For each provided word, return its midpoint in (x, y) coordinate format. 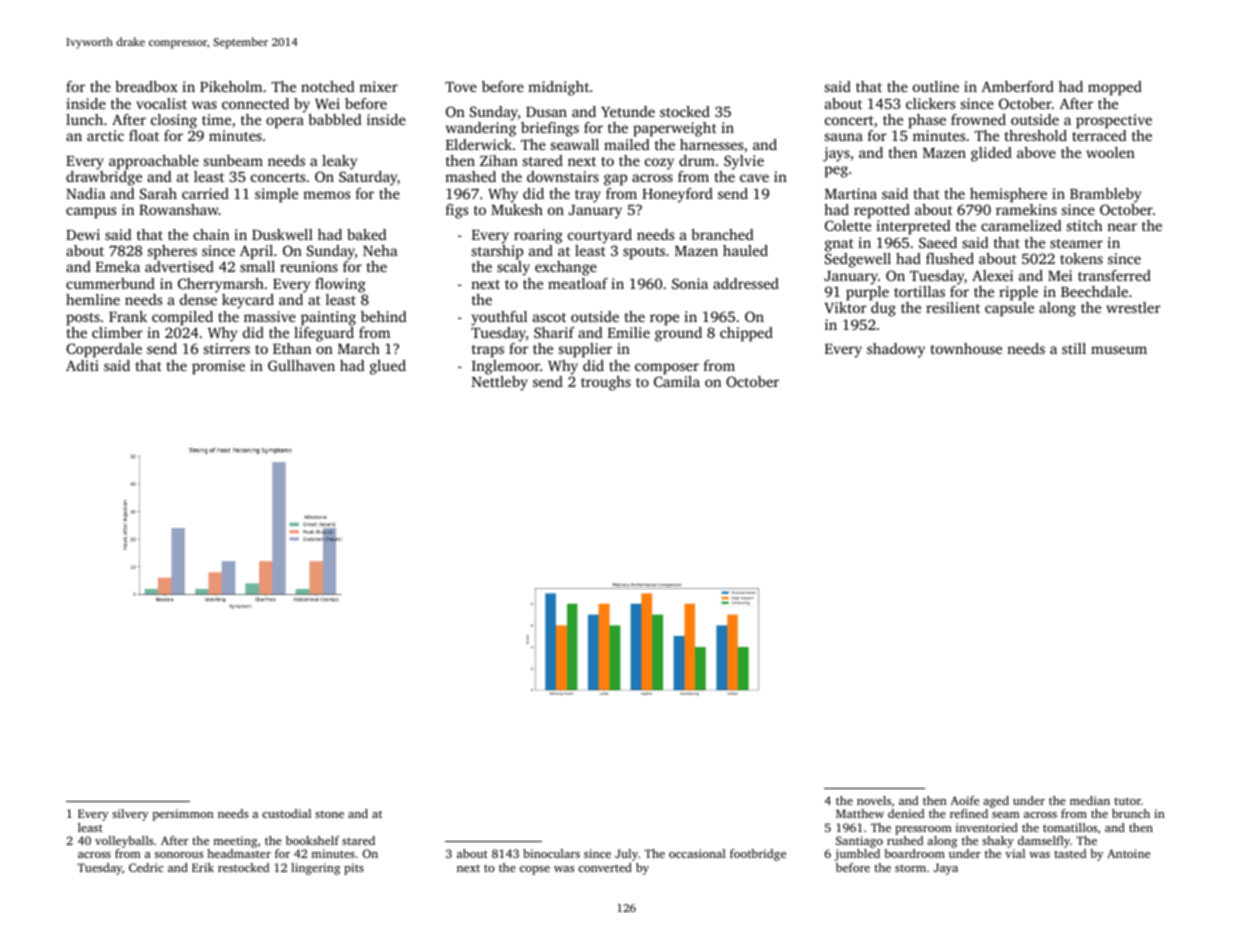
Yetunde (628, 111)
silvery (130, 815)
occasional (697, 853)
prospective (1114, 121)
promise (218, 367)
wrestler (1133, 307)
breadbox (146, 86)
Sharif (554, 332)
